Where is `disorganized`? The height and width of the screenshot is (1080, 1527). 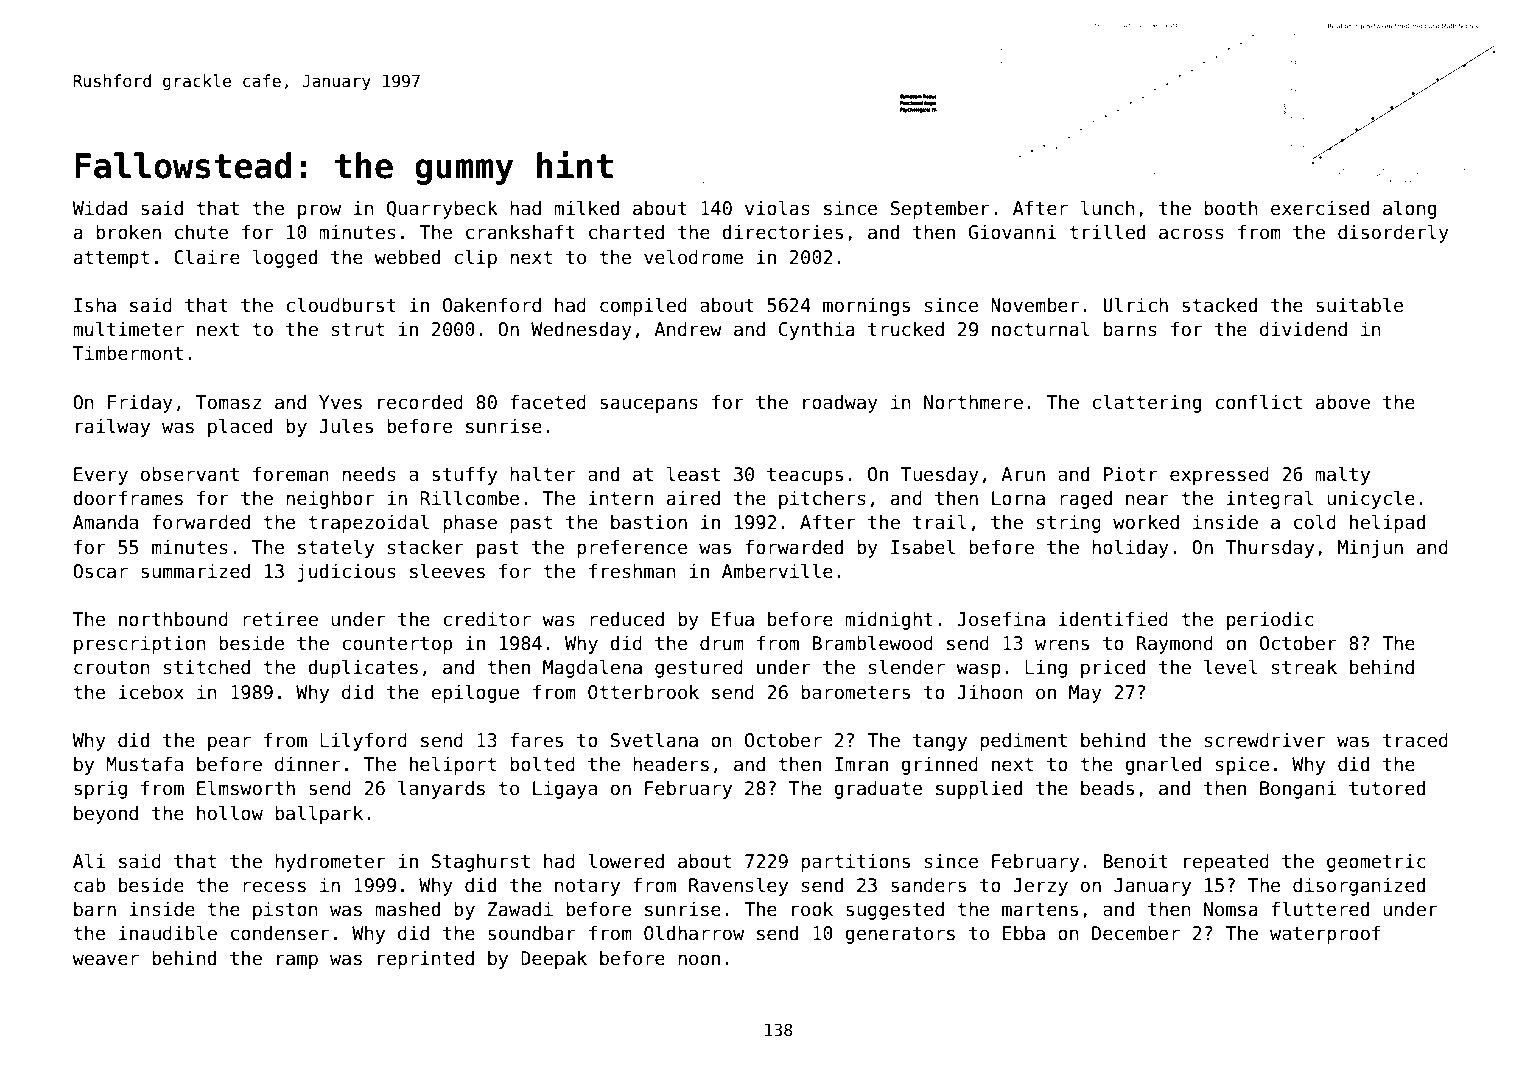 disorganized is located at coordinates (1359, 886).
